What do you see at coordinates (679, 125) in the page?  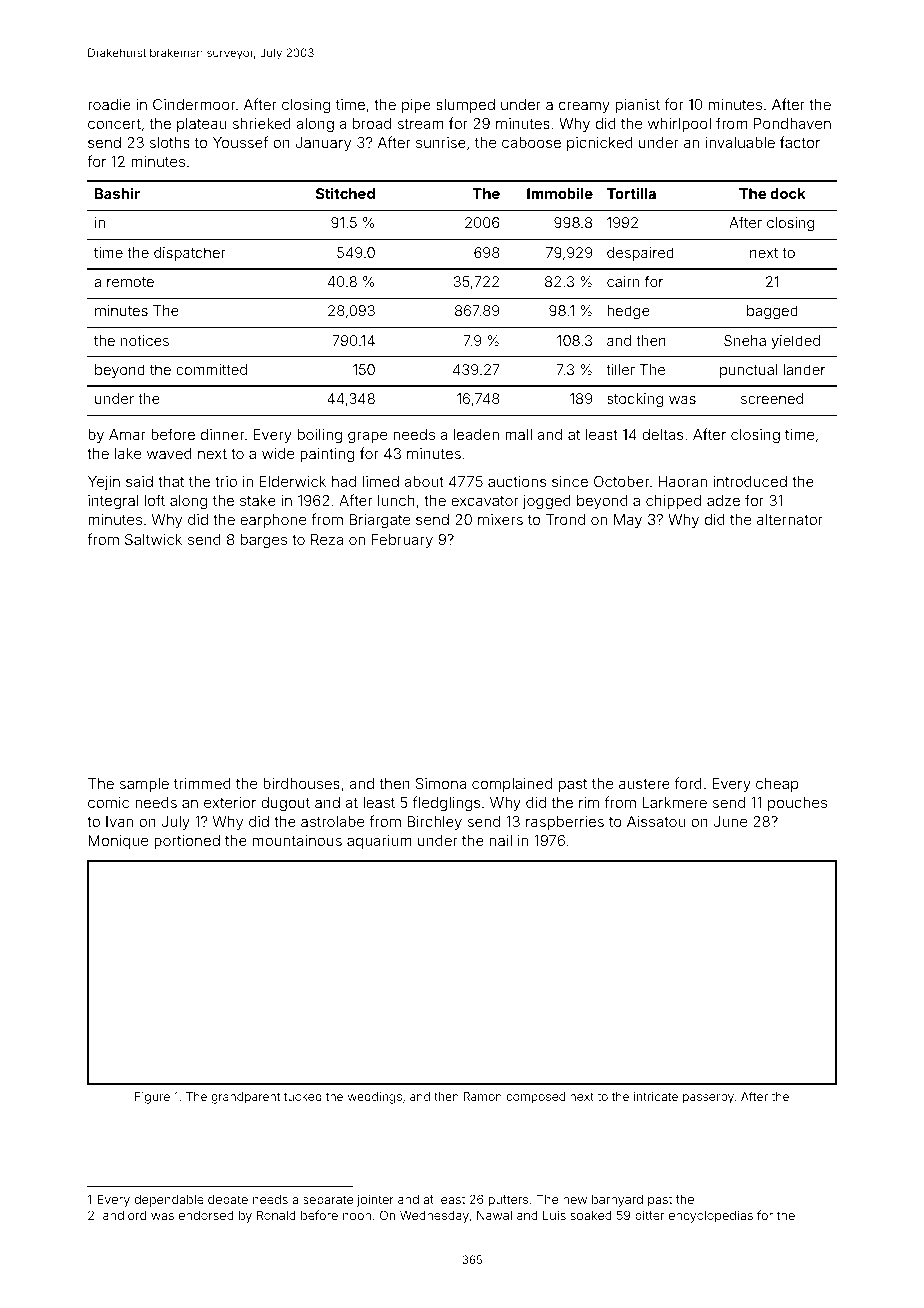 I see `whirlpool` at bounding box center [679, 125].
